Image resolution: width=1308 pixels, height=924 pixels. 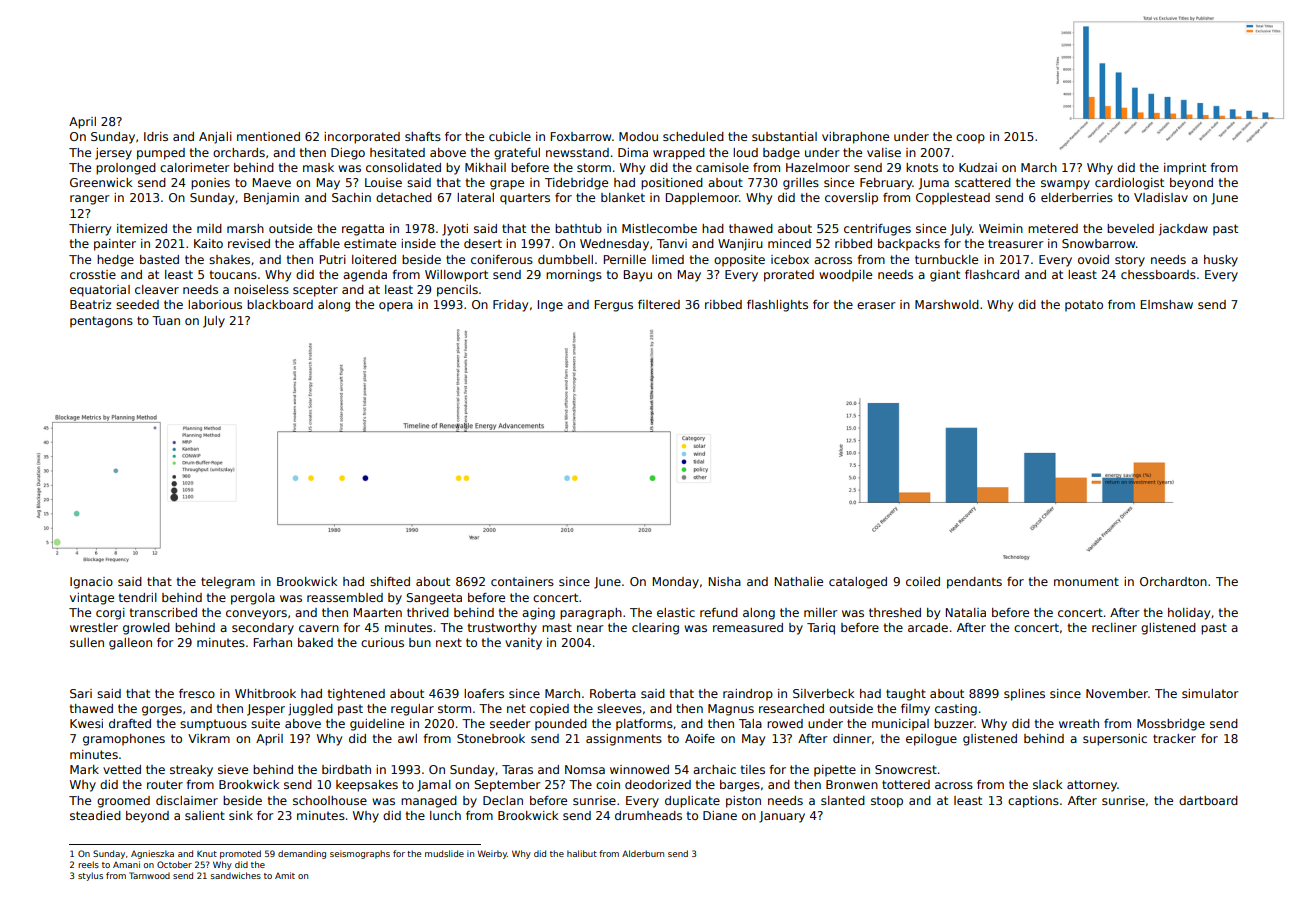 What do you see at coordinates (1084, 306) in the screenshot?
I see `potato` at bounding box center [1084, 306].
